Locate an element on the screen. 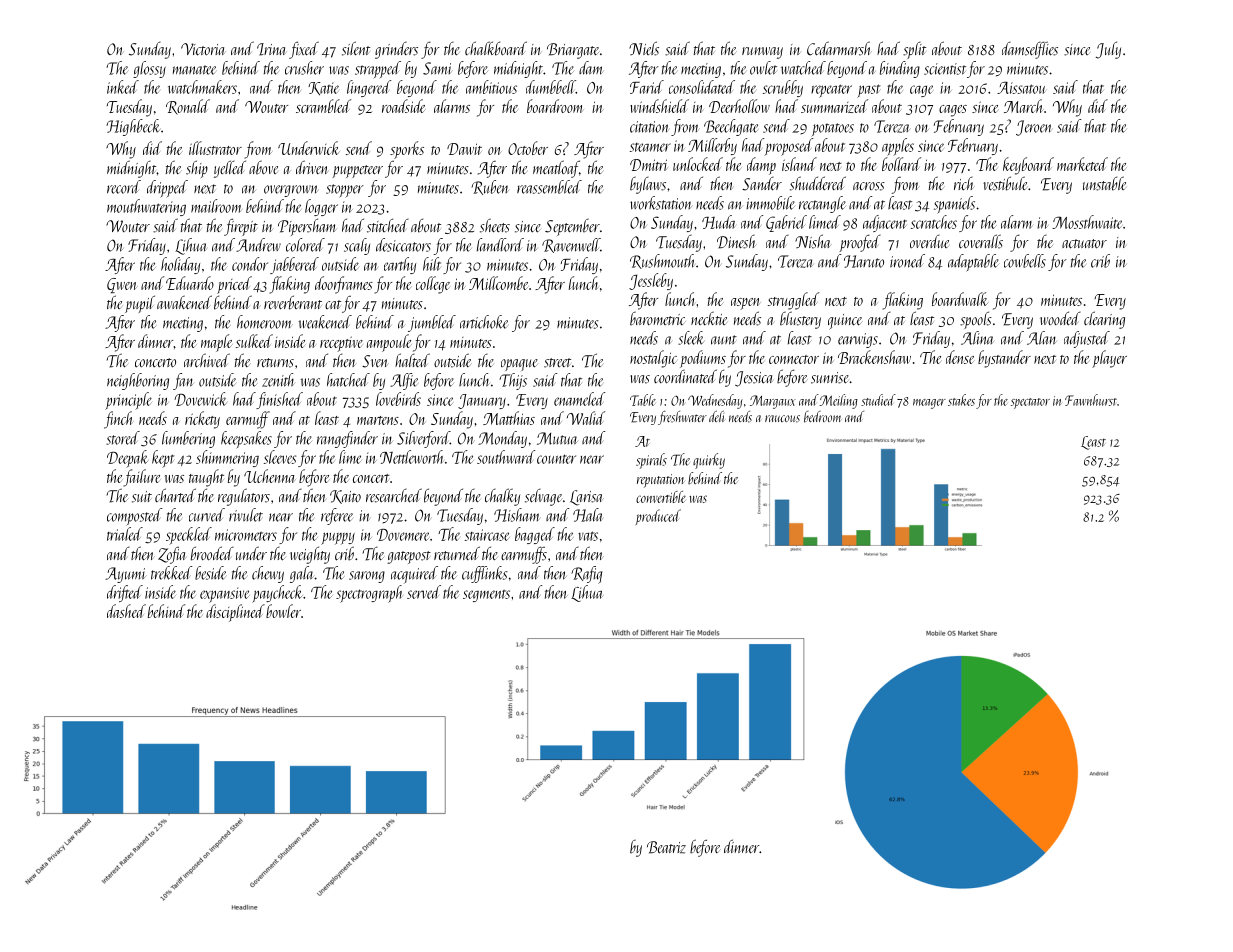  past is located at coordinates (869, 91).
